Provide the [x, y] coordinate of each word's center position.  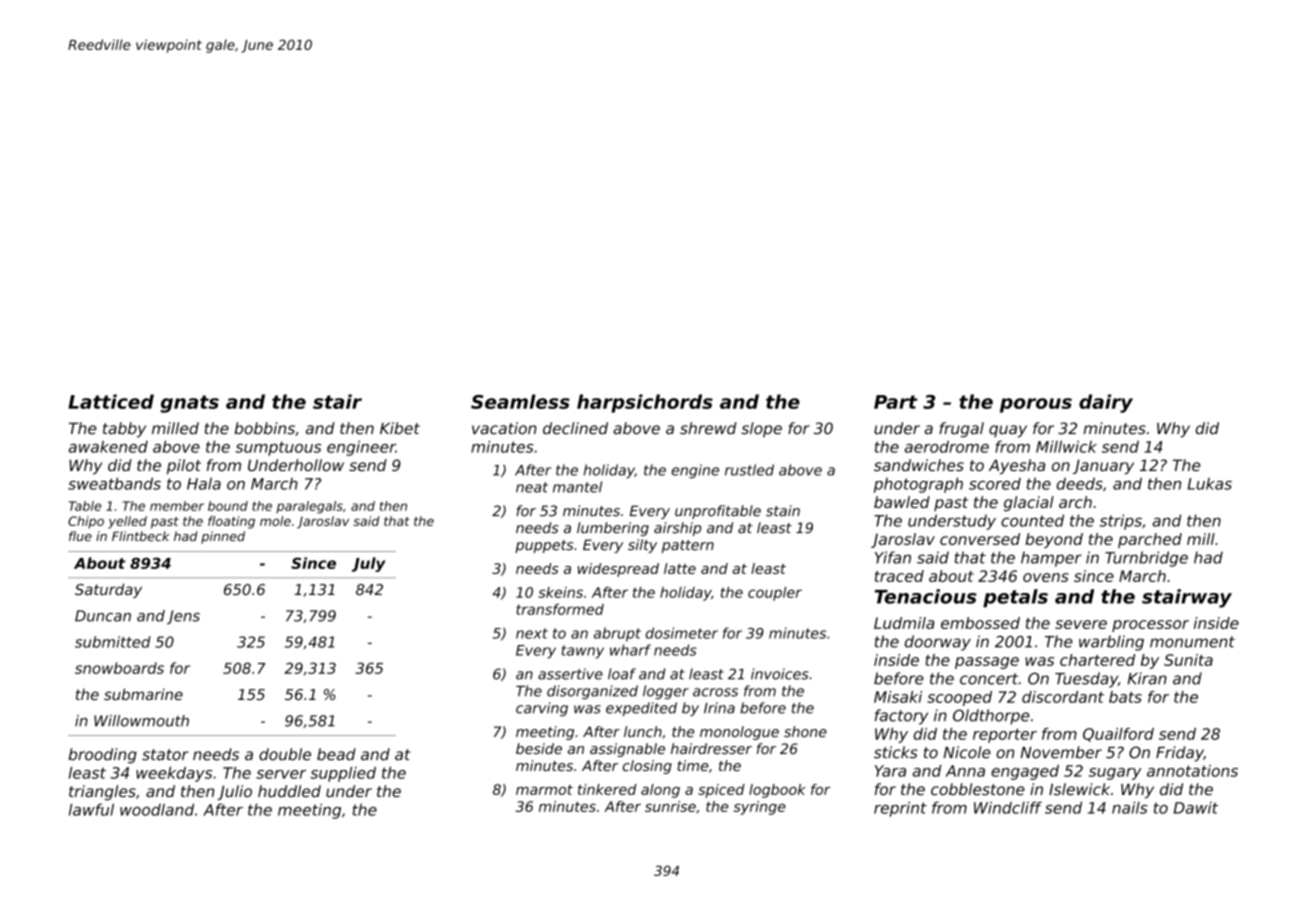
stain [783, 511]
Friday [1180, 754]
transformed [560, 609]
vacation [504, 428]
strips [1120, 522]
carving [542, 709]
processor [1150, 626]
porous [1036, 405]
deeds [1080, 483]
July [368, 564]
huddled [289, 791]
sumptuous [278, 448]
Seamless [520, 401]
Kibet [400, 428]
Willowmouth [141, 721]
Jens [183, 617]
